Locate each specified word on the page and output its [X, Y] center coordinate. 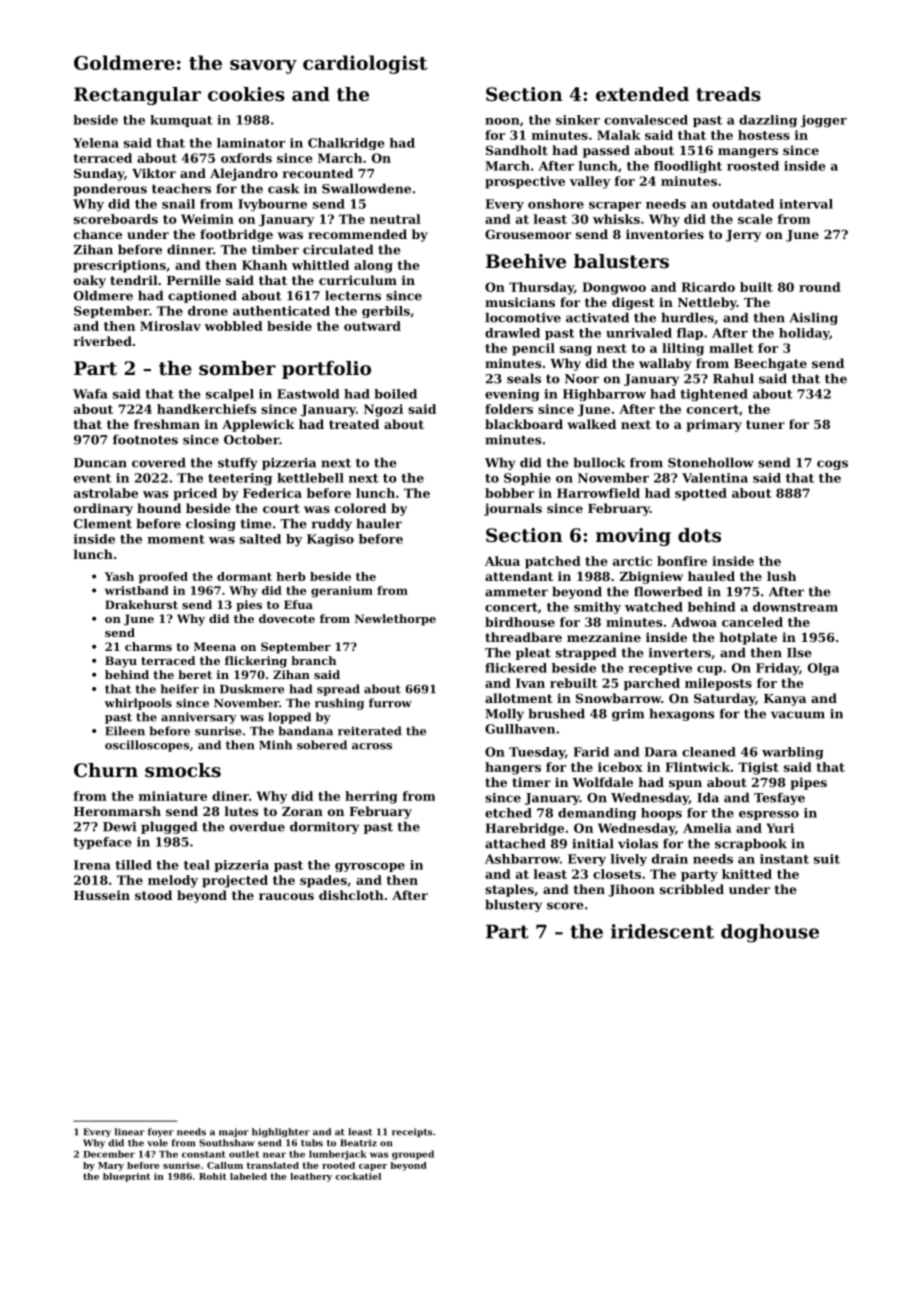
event [92, 478]
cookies [246, 94]
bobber [509, 493]
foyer [161, 1132]
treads [728, 94]
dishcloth [351, 895]
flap [690, 334]
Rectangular [137, 96]
